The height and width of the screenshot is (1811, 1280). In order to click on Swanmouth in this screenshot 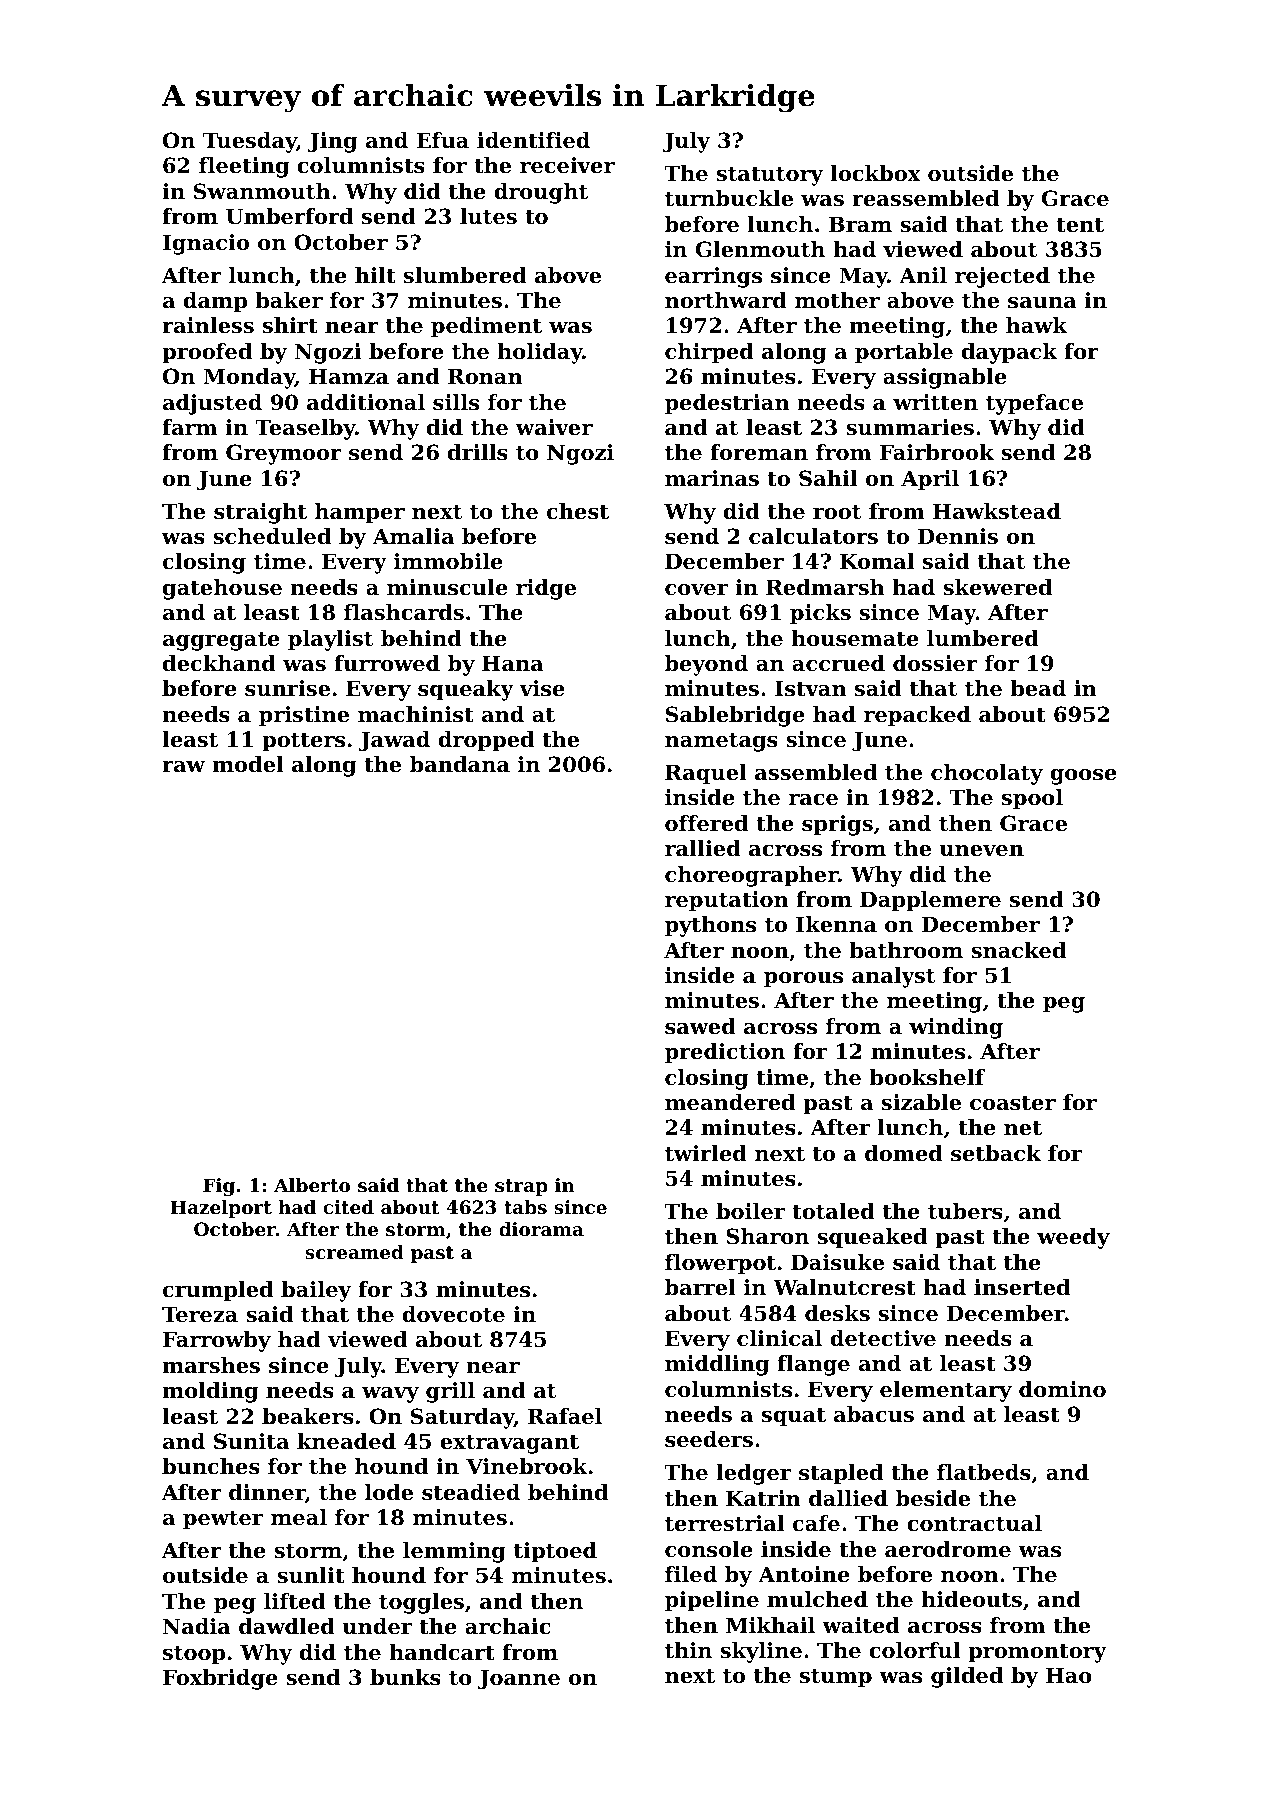, I will do `click(262, 191)`.
